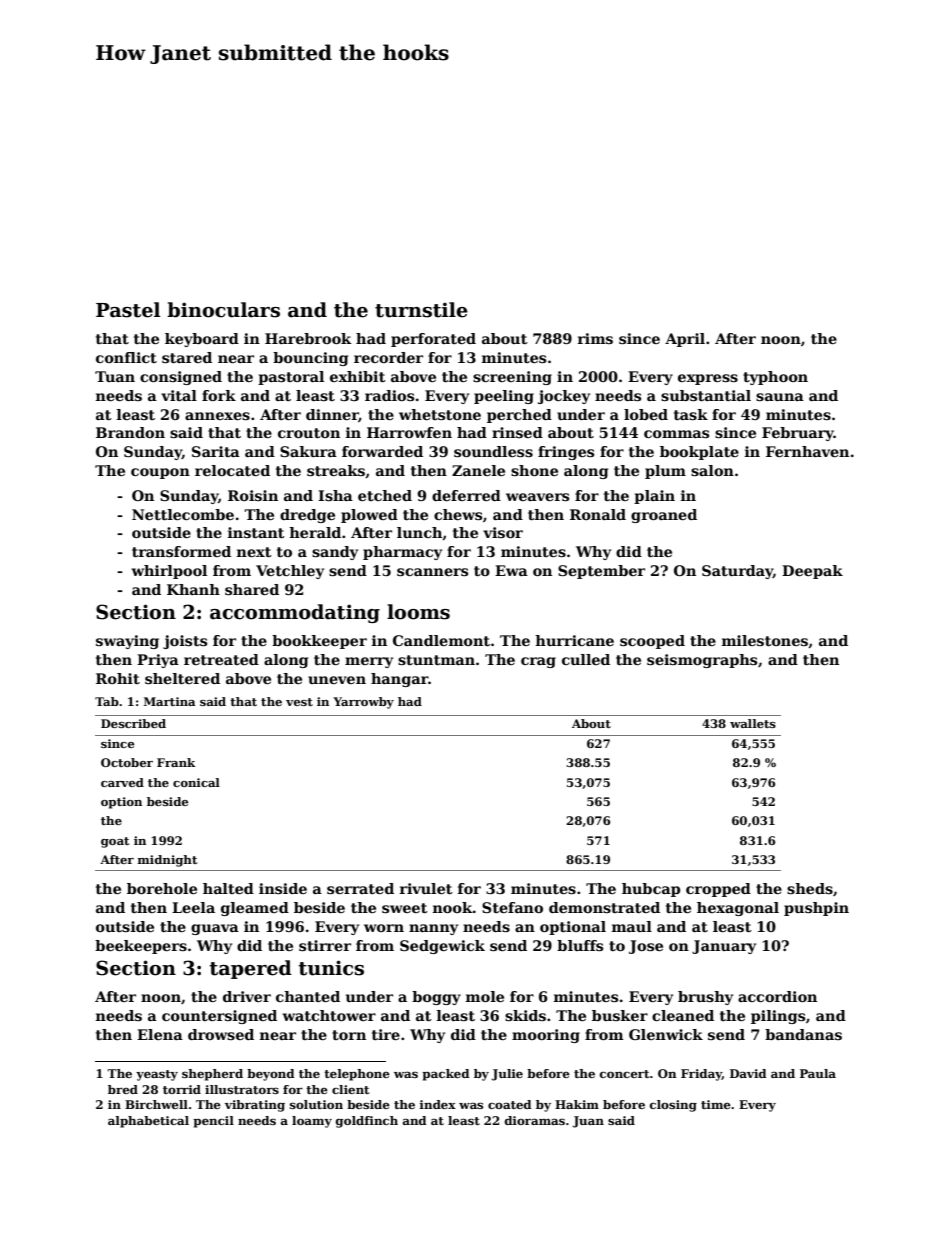 Image resolution: width=952 pixels, height=1233 pixels. I want to click on rivulet, so click(426, 888).
